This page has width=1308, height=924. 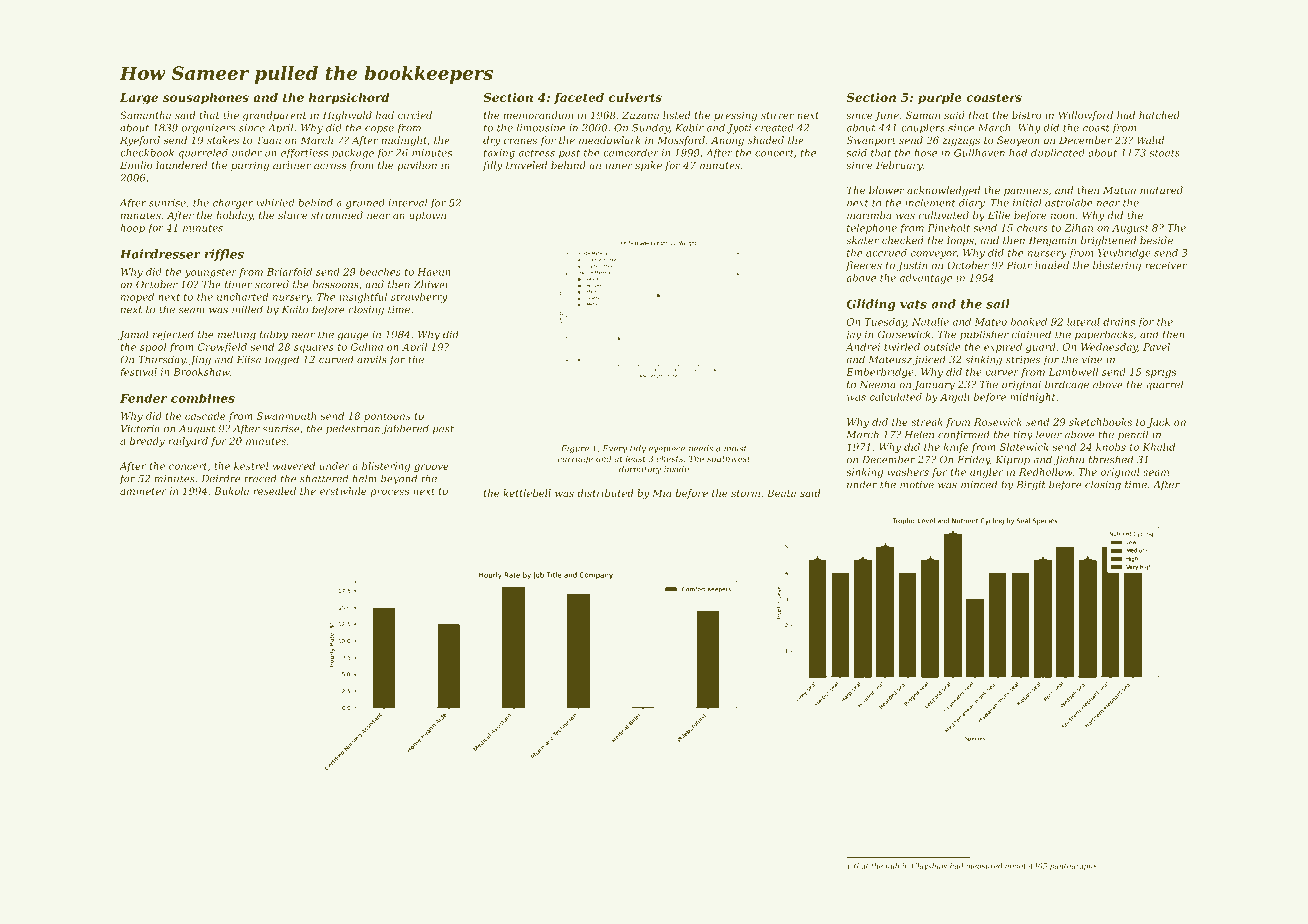 What do you see at coordinates (372, 359) in the page?
I see `anvils` at bounding box center [372, 359].
